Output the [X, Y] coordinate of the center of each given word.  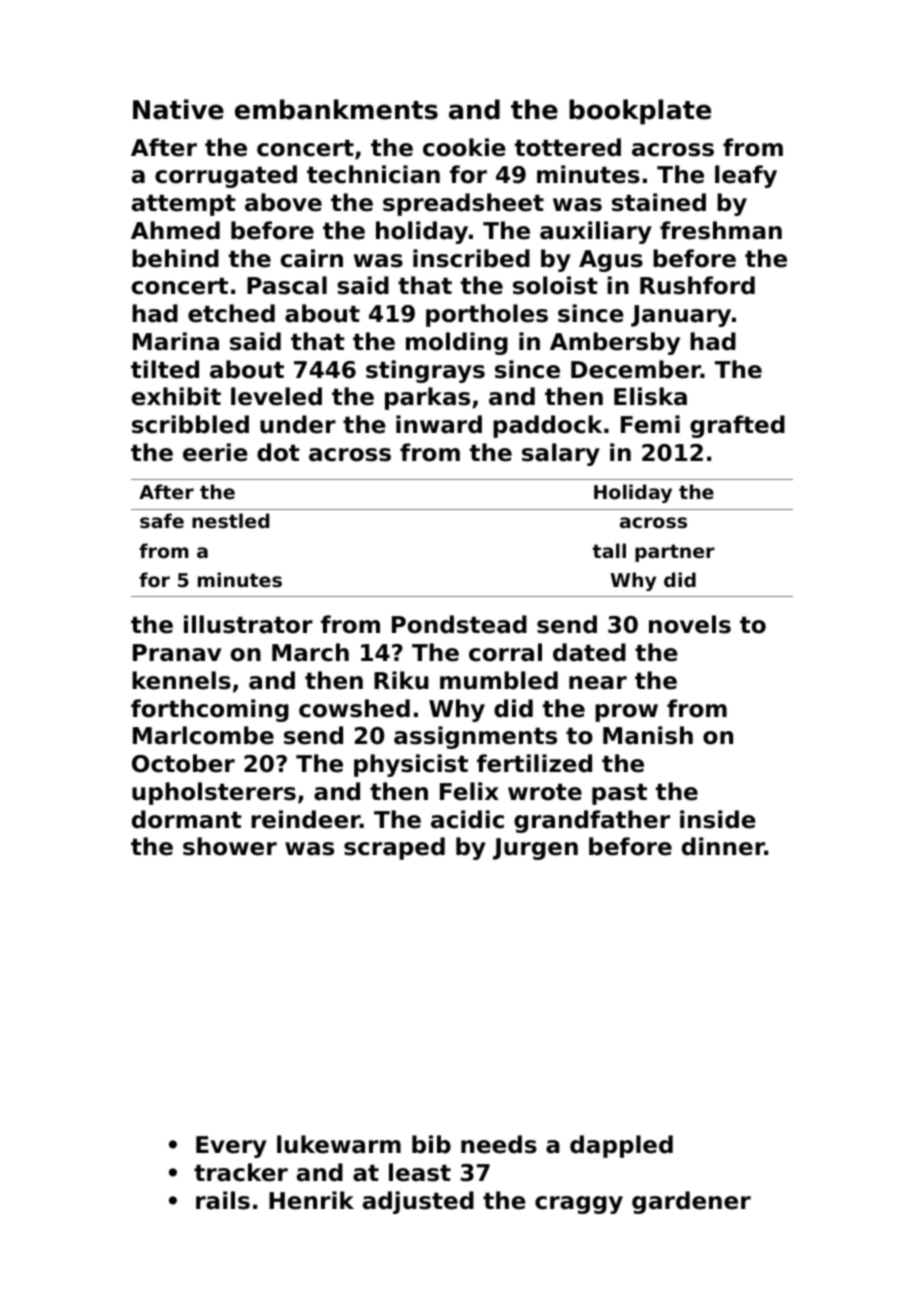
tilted [165, 369]
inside [718, 819]
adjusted [418, 1202]
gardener [691, 1202]
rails [223, 1200]
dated [589, 652]
